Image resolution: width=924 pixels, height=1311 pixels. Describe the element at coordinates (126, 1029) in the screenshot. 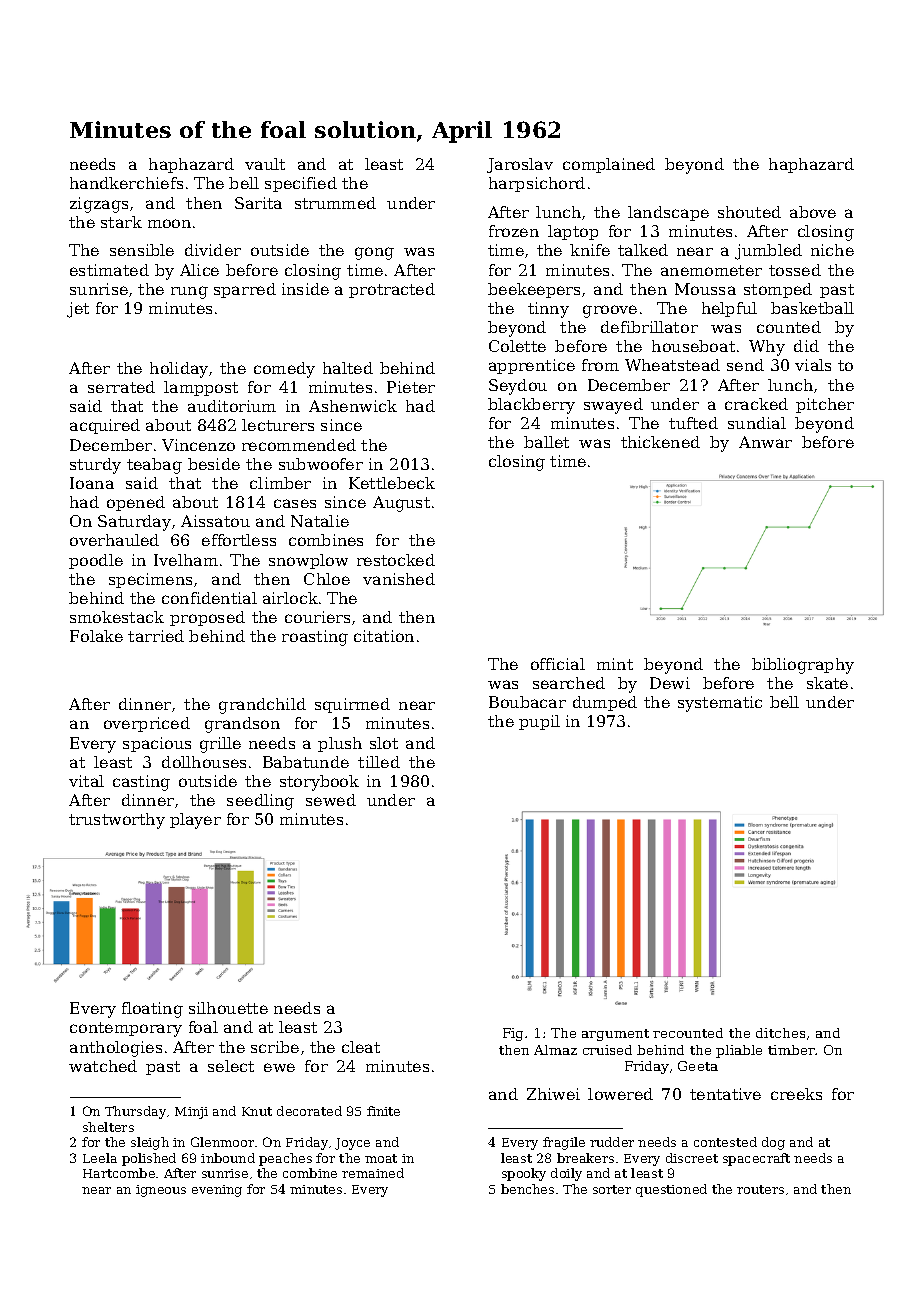

I see `contemporary` at that location.
